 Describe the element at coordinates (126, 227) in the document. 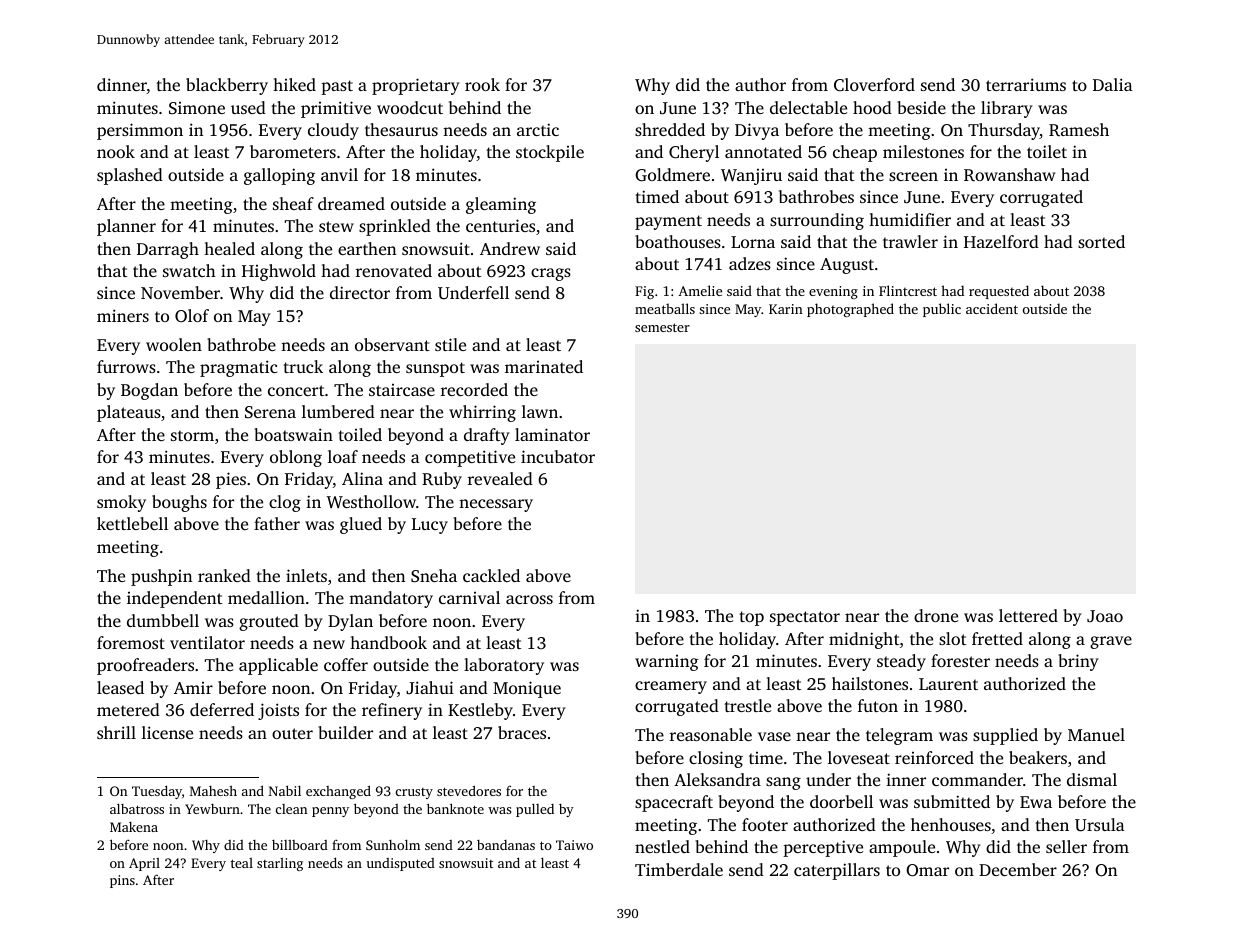

I see `planner` at that location.
